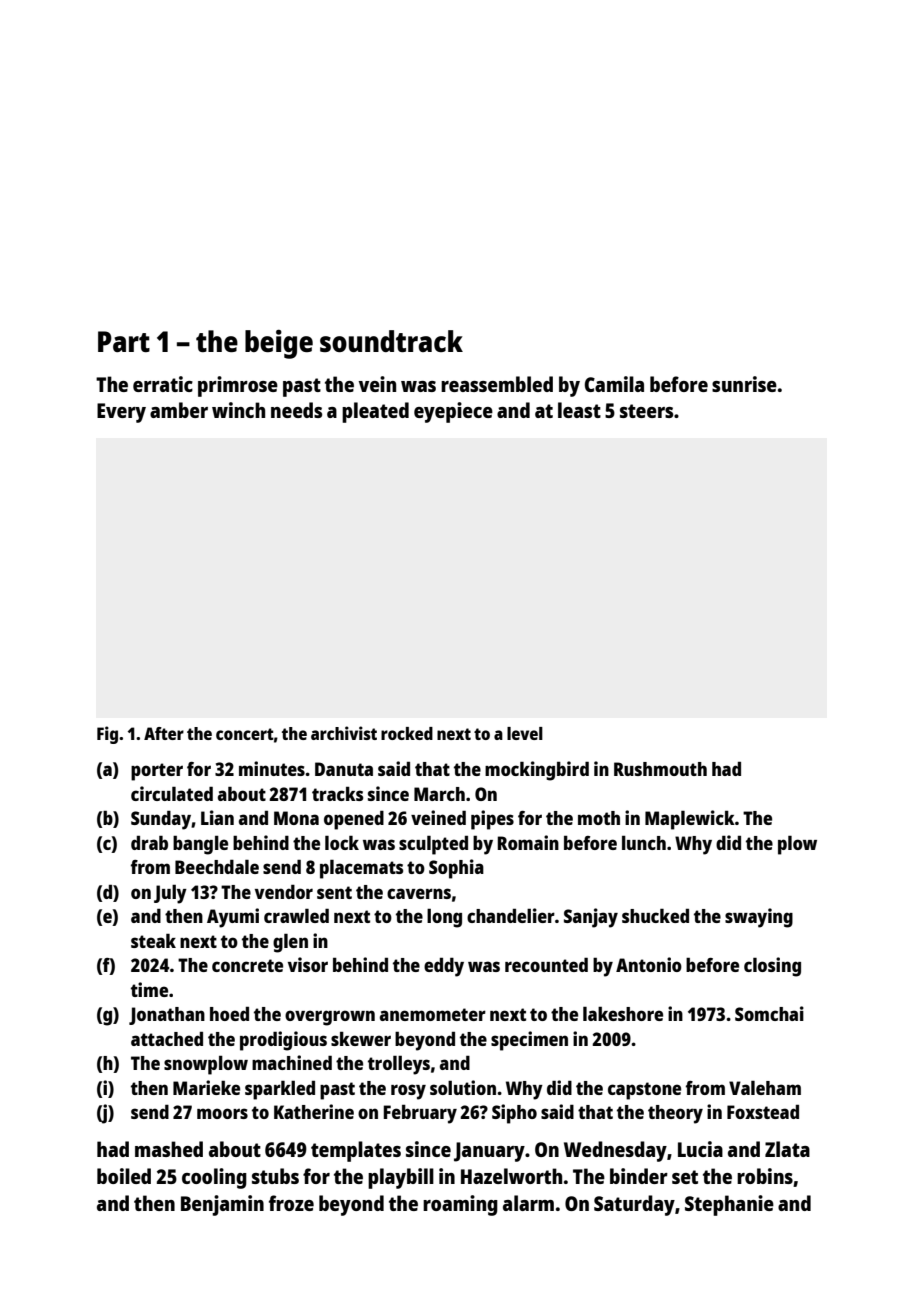  What do you see at coordinates (444, 967) in the screenshot?
I see `eddy` at bounding box center [444, 967].
